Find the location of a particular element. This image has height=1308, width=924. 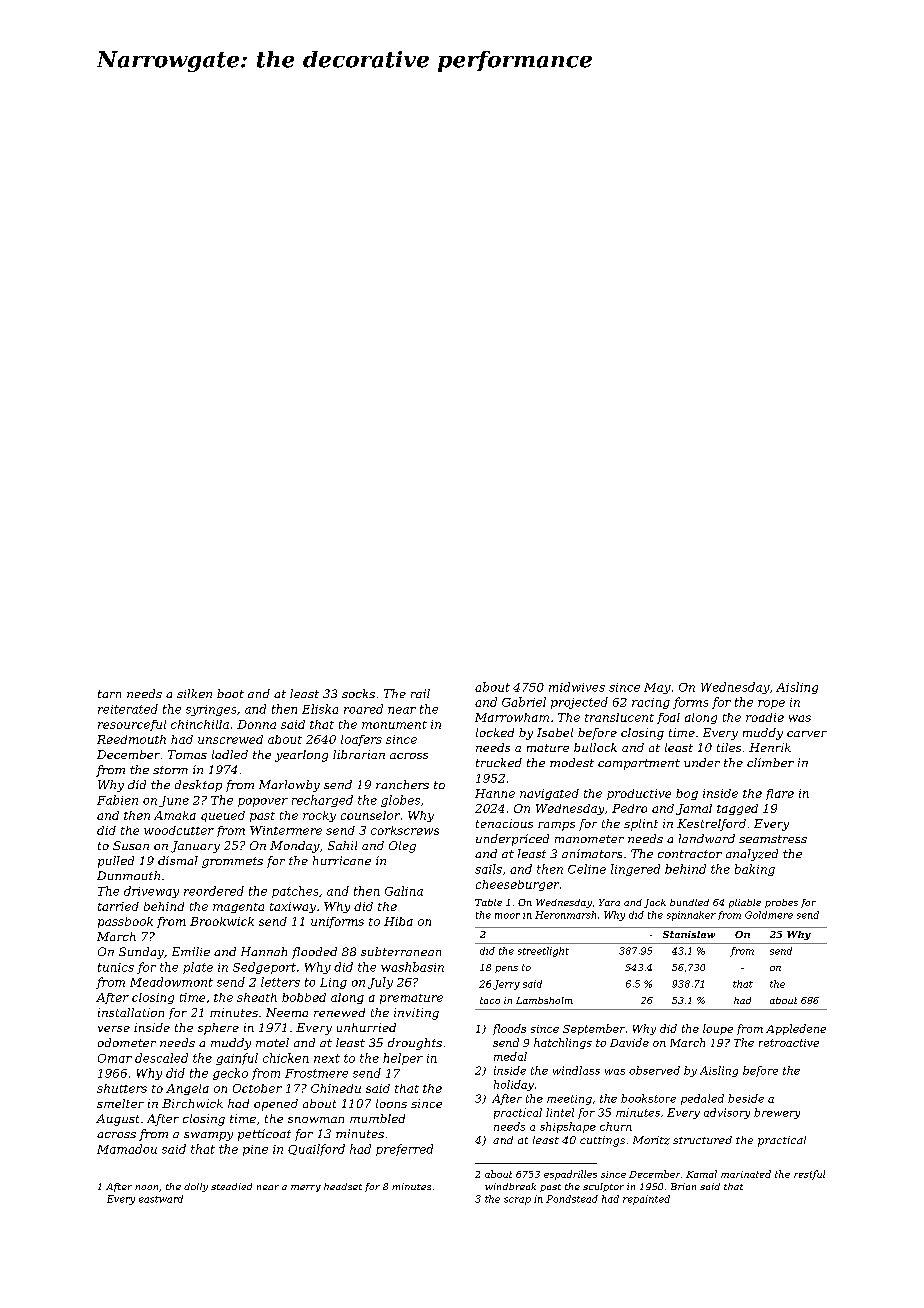

rope is located at coordinates (771, 704).
